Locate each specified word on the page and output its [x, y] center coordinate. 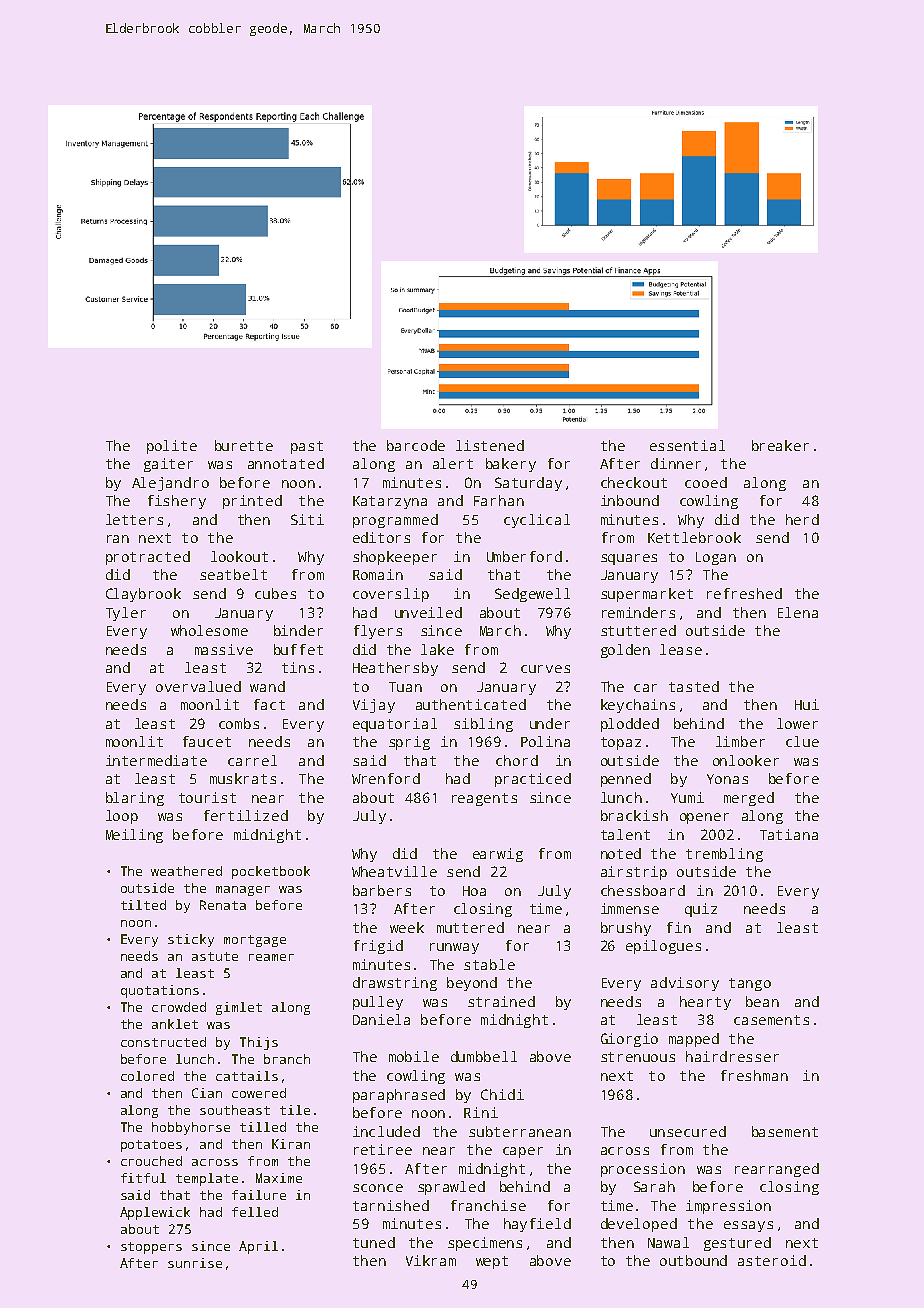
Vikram [431, 1260]
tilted [143, 905]
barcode [416, 445]
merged [749, 799]
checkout [634, 482]
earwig [498, 855]
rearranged [777, 1170]
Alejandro [170, 484]
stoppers [151, 1248]
